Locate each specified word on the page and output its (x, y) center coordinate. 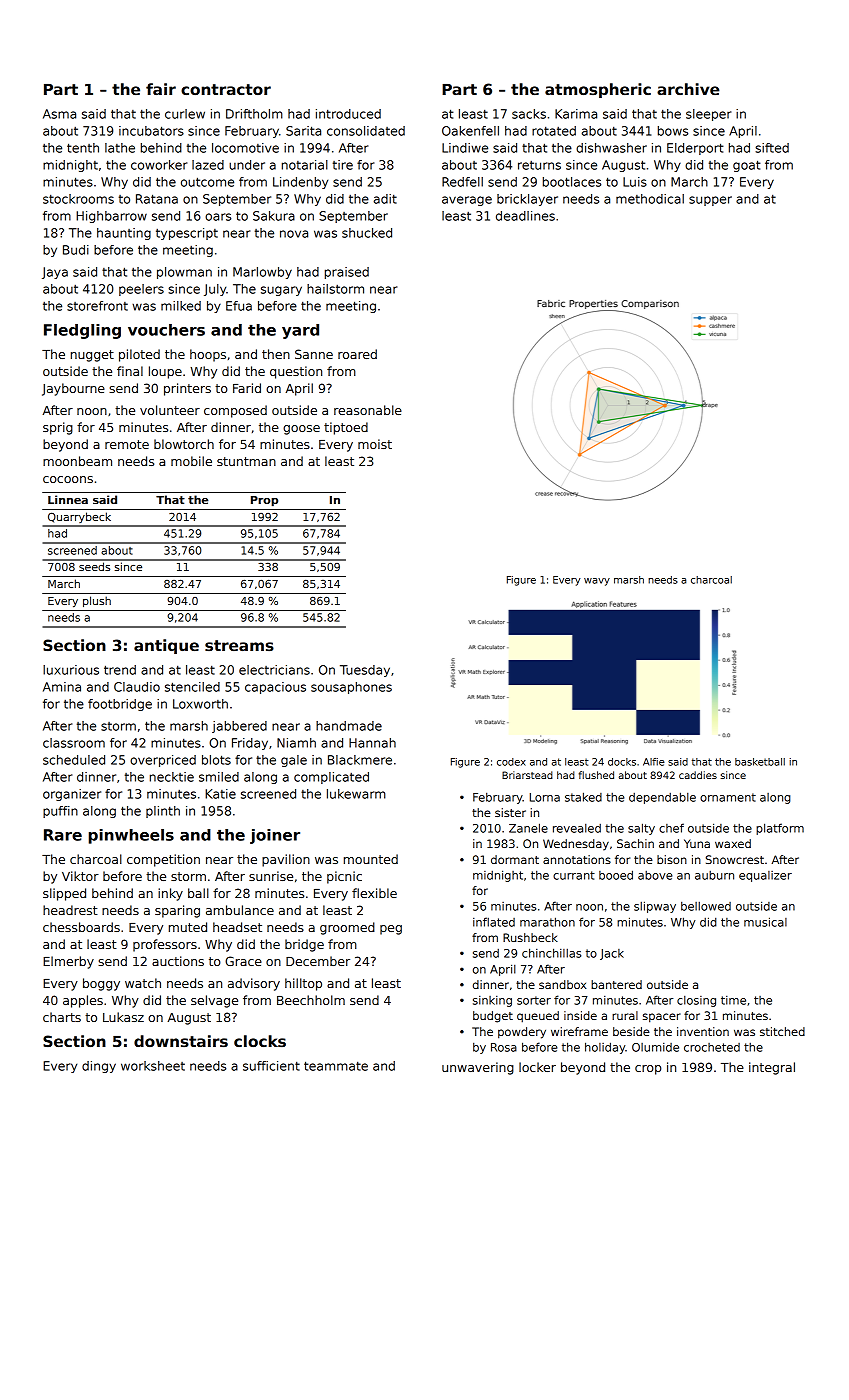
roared (357, 354)
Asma (59, 114)
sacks (529, 114)
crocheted (712, 1047)
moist (375, 444)
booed (616, 875)
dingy (99, 1067)
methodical (650, 199)
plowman (184, 273)
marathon (547, 922)
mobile (191, 461)
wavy (597, 582)
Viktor (80, 876)
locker (537, 1067)
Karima (576, 114)
